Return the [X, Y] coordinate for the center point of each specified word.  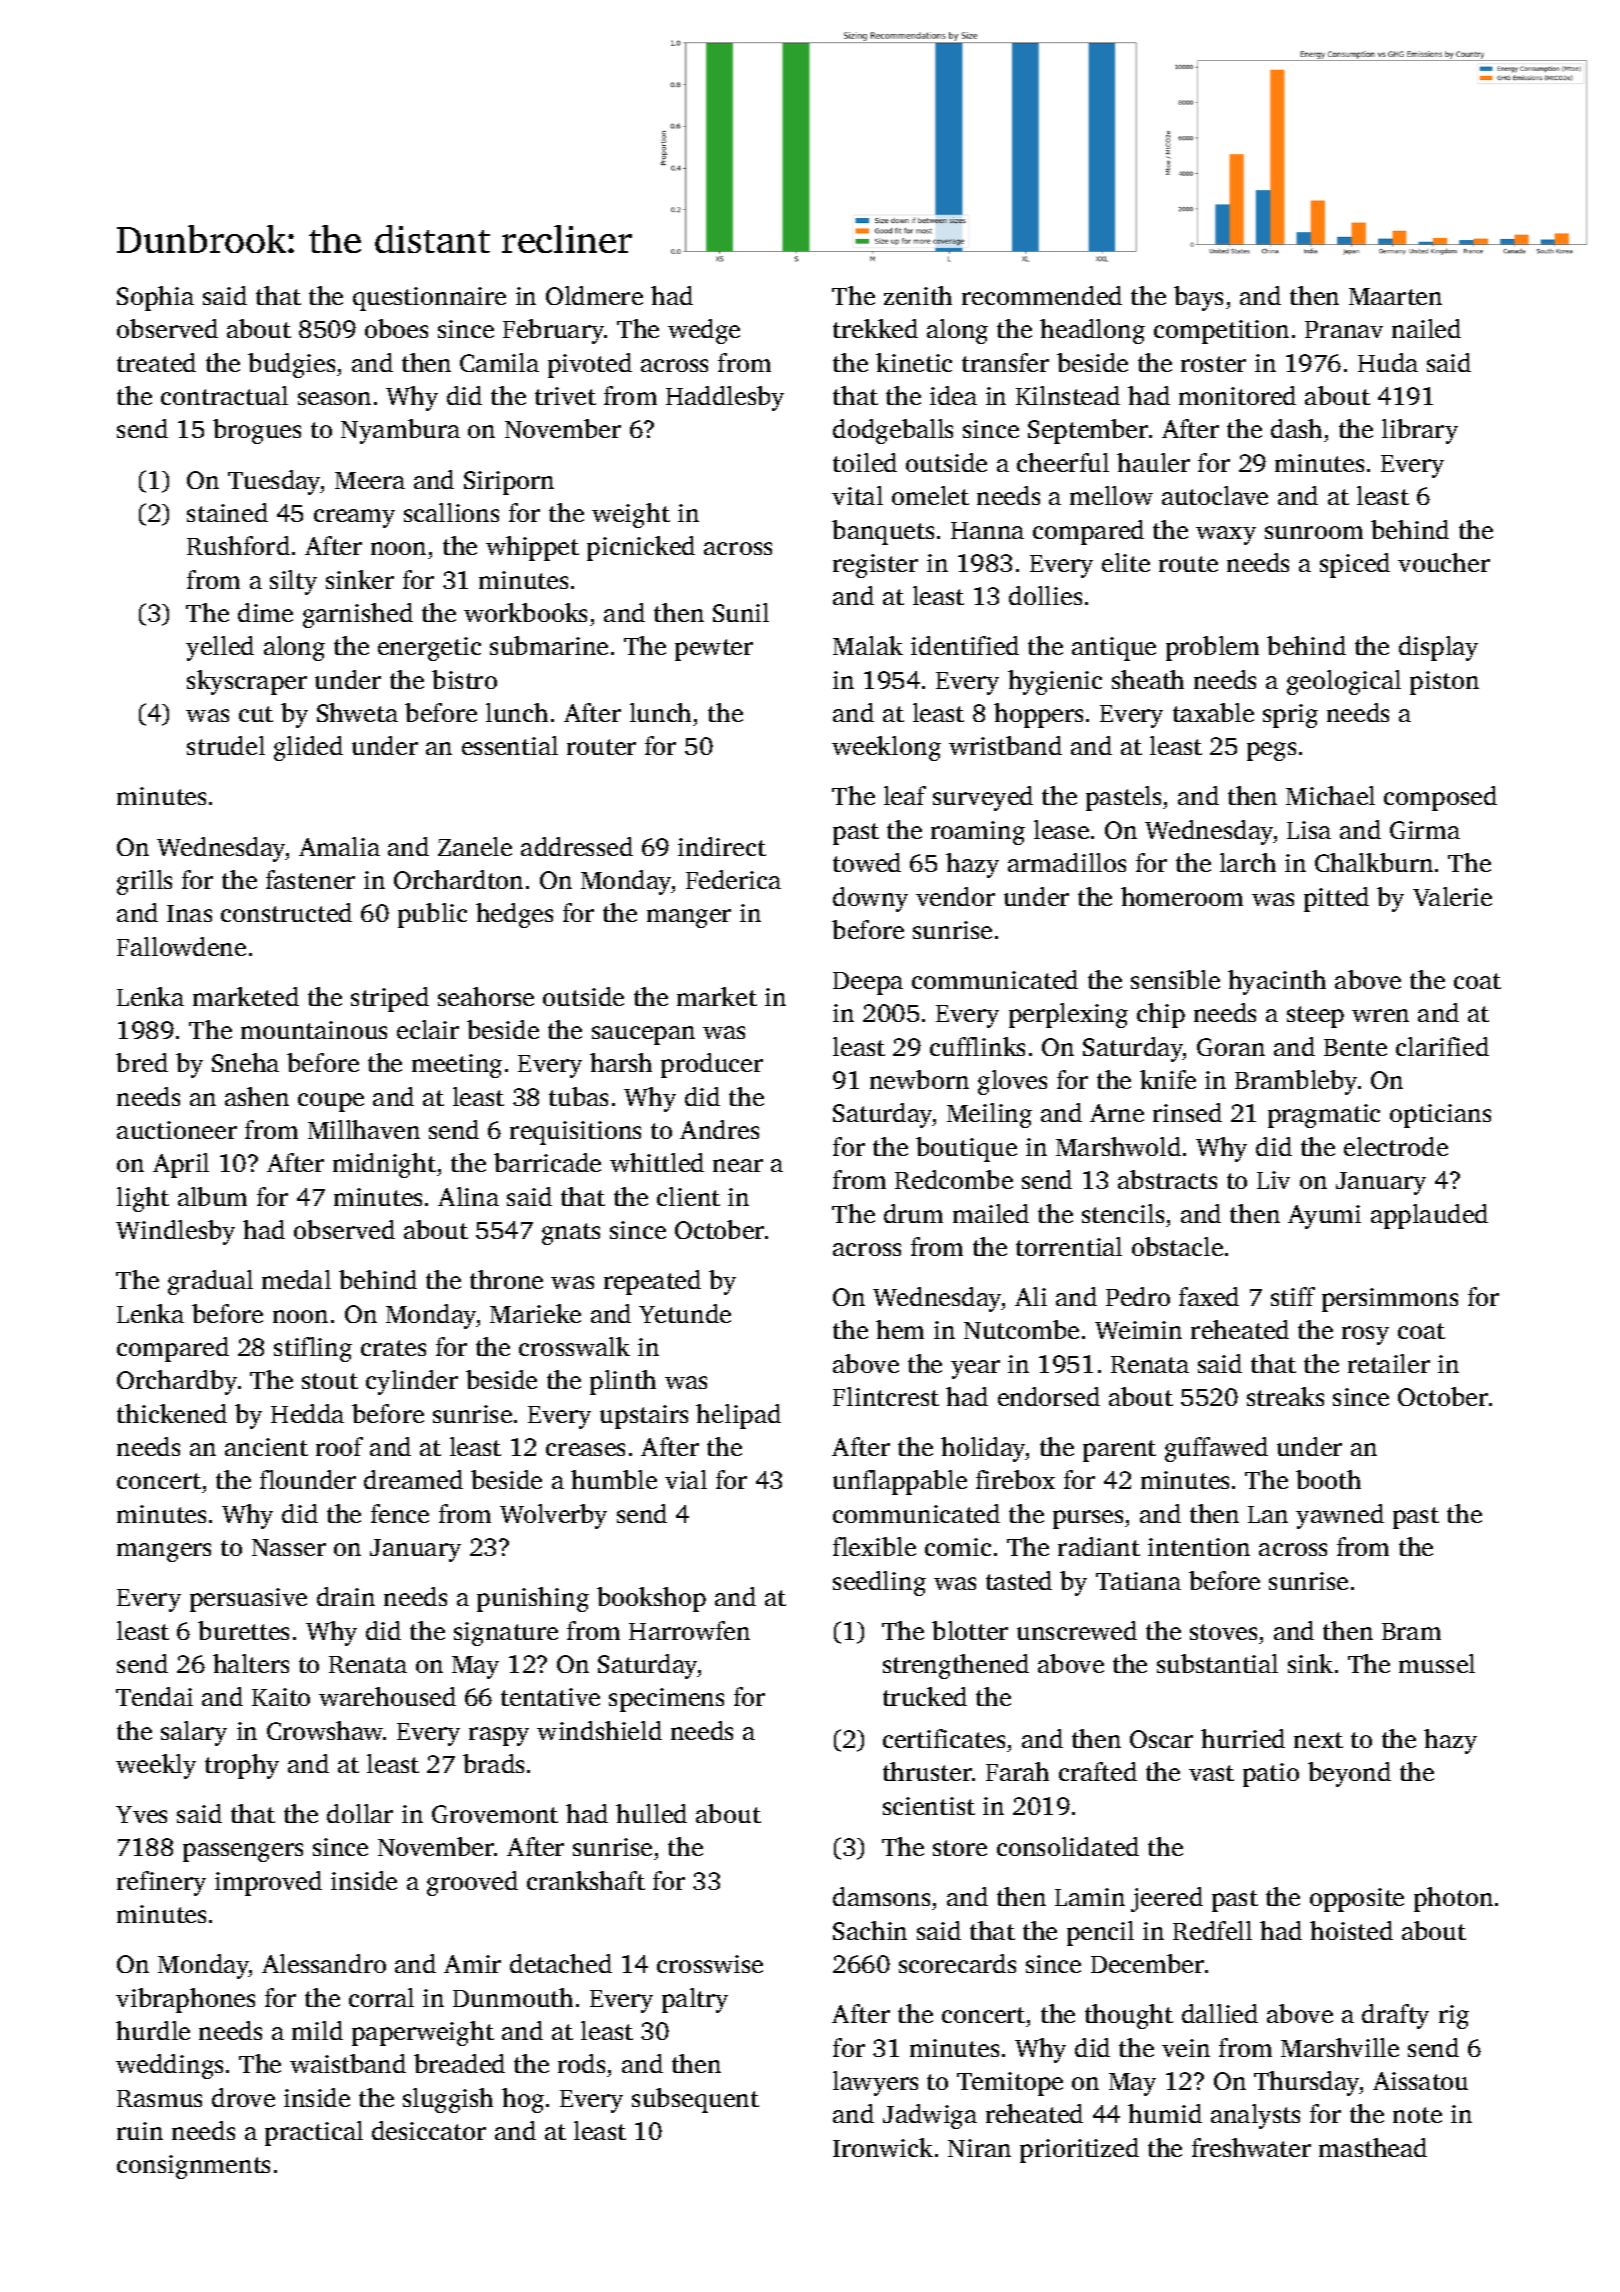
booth [1328, 1479]
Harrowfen [689, 1630]
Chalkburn [1374, 862]
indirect [722, 846]
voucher [1444, 562]
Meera [370, 480]
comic [958, 1547]
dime [265, 612]
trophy [242, 1766]
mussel [1437, 1663]
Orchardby [177, 1382]
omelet [930, 495]
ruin [140, 2131]
